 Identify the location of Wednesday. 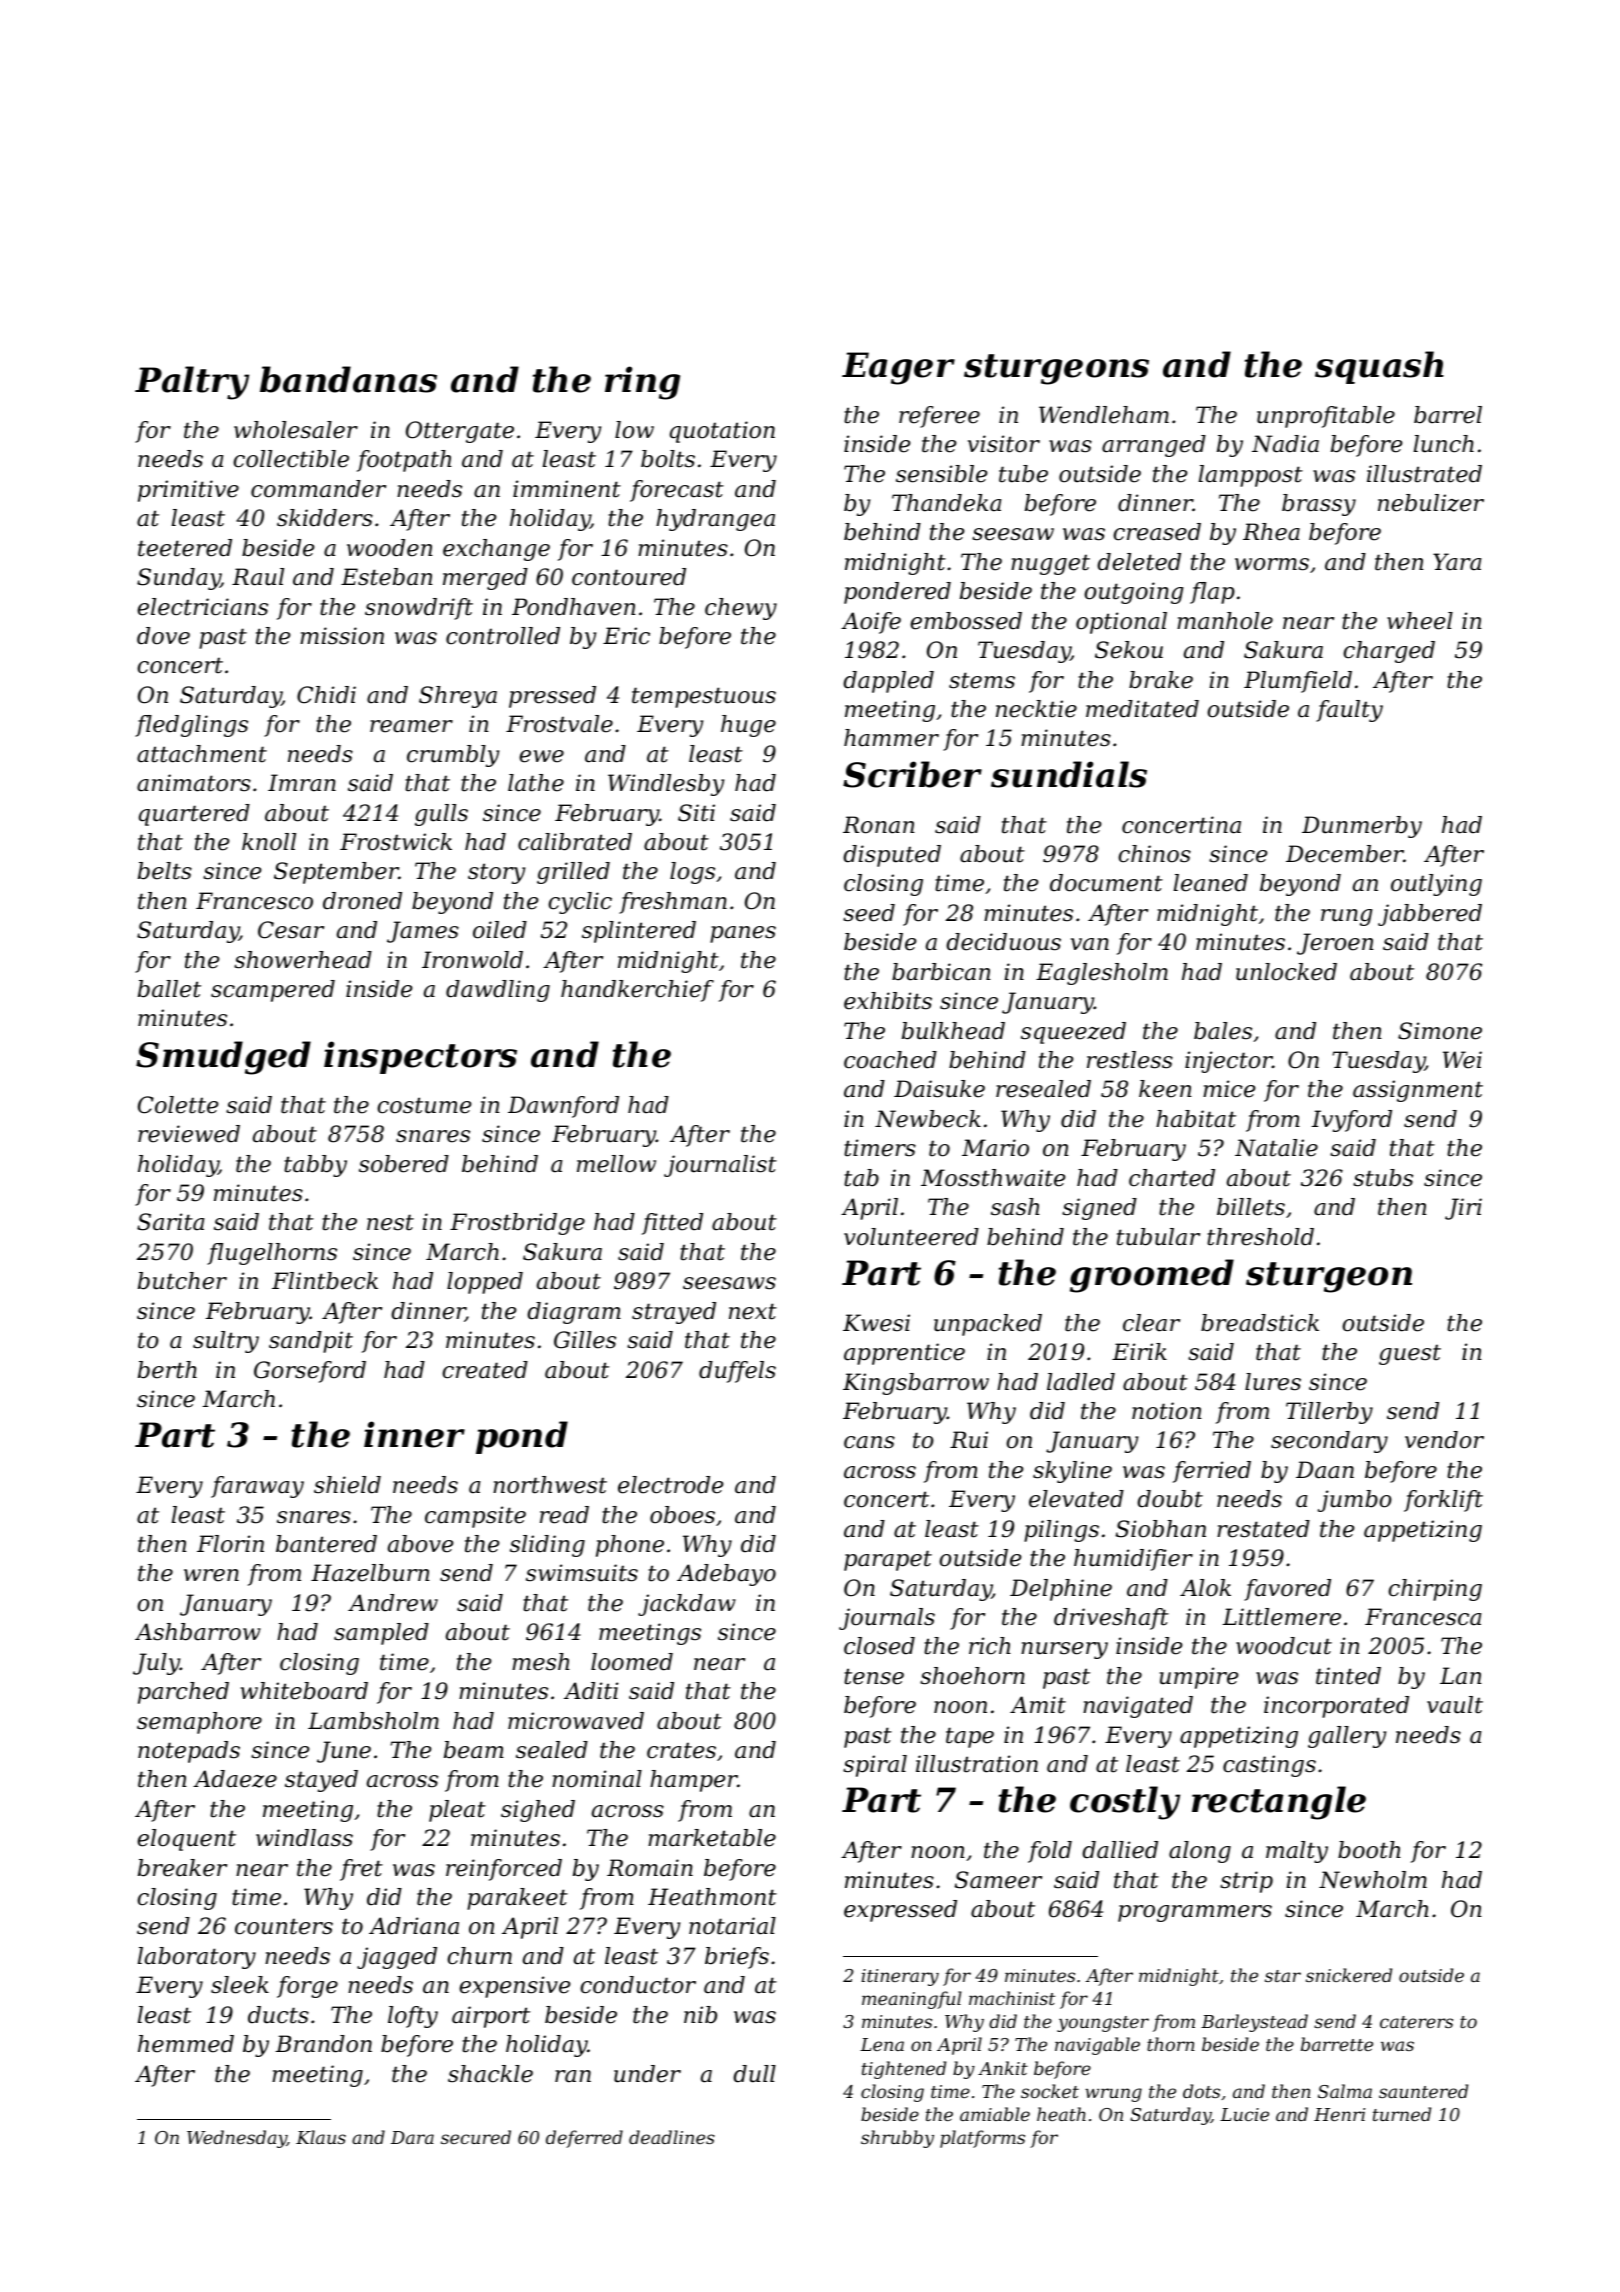
(237, 2139).
